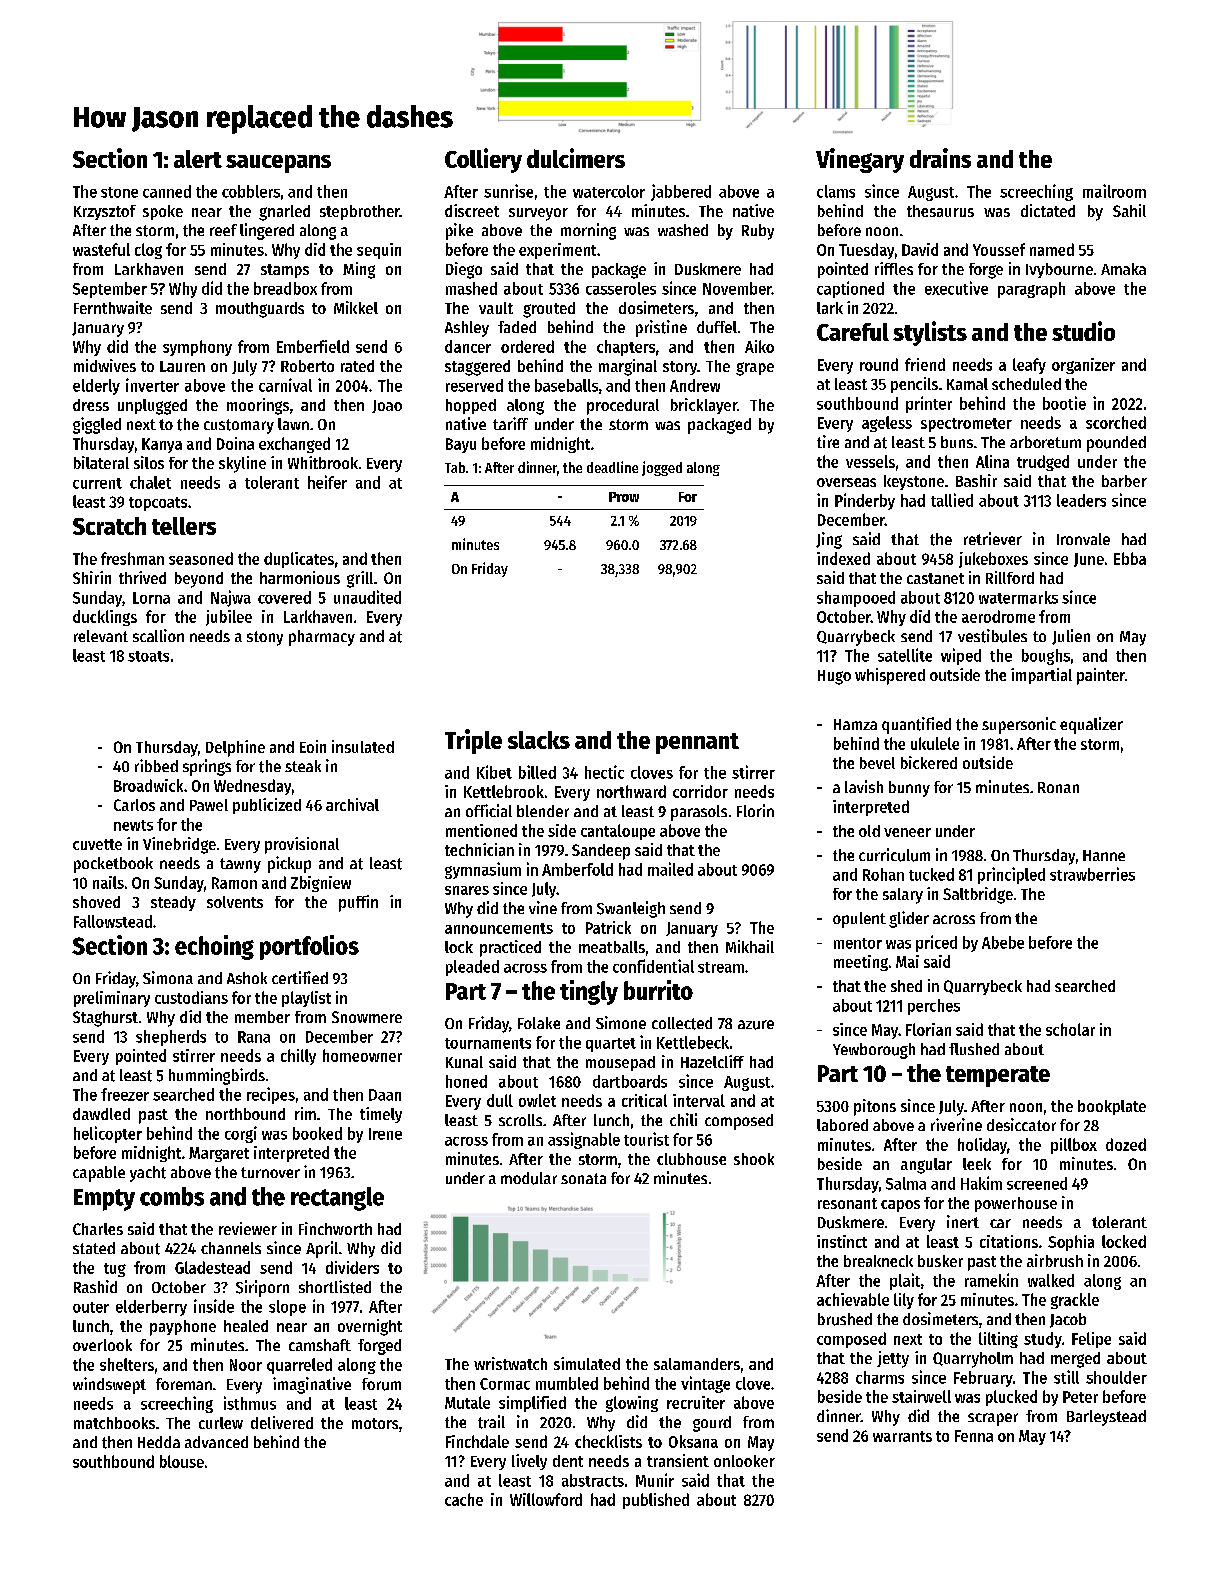 This screenshot has width=1219, height=1578. Describe the element at coordinates (529, 1178) in the screenshot. I see `modular` at that location.
